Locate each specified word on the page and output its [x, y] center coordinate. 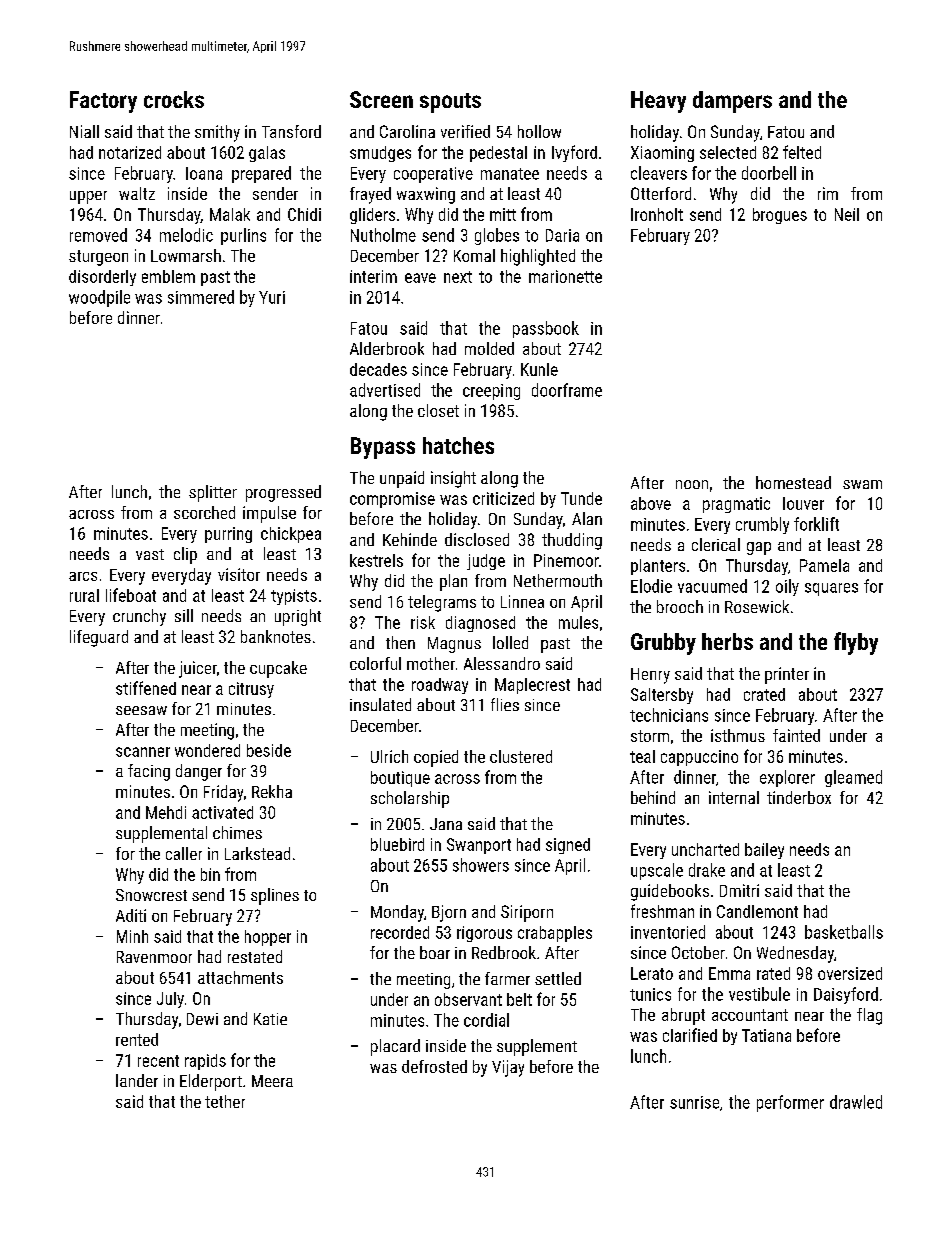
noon [692, 484]
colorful [375, 663]
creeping [491, 392]
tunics [650, 994]
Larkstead [257, 853]
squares [831, 589]
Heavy [658, 102]
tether [225, 1101]
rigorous [484, 934]
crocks [174, 99]
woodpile [99, 298]
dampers [732, 102]
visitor [239, 574]
